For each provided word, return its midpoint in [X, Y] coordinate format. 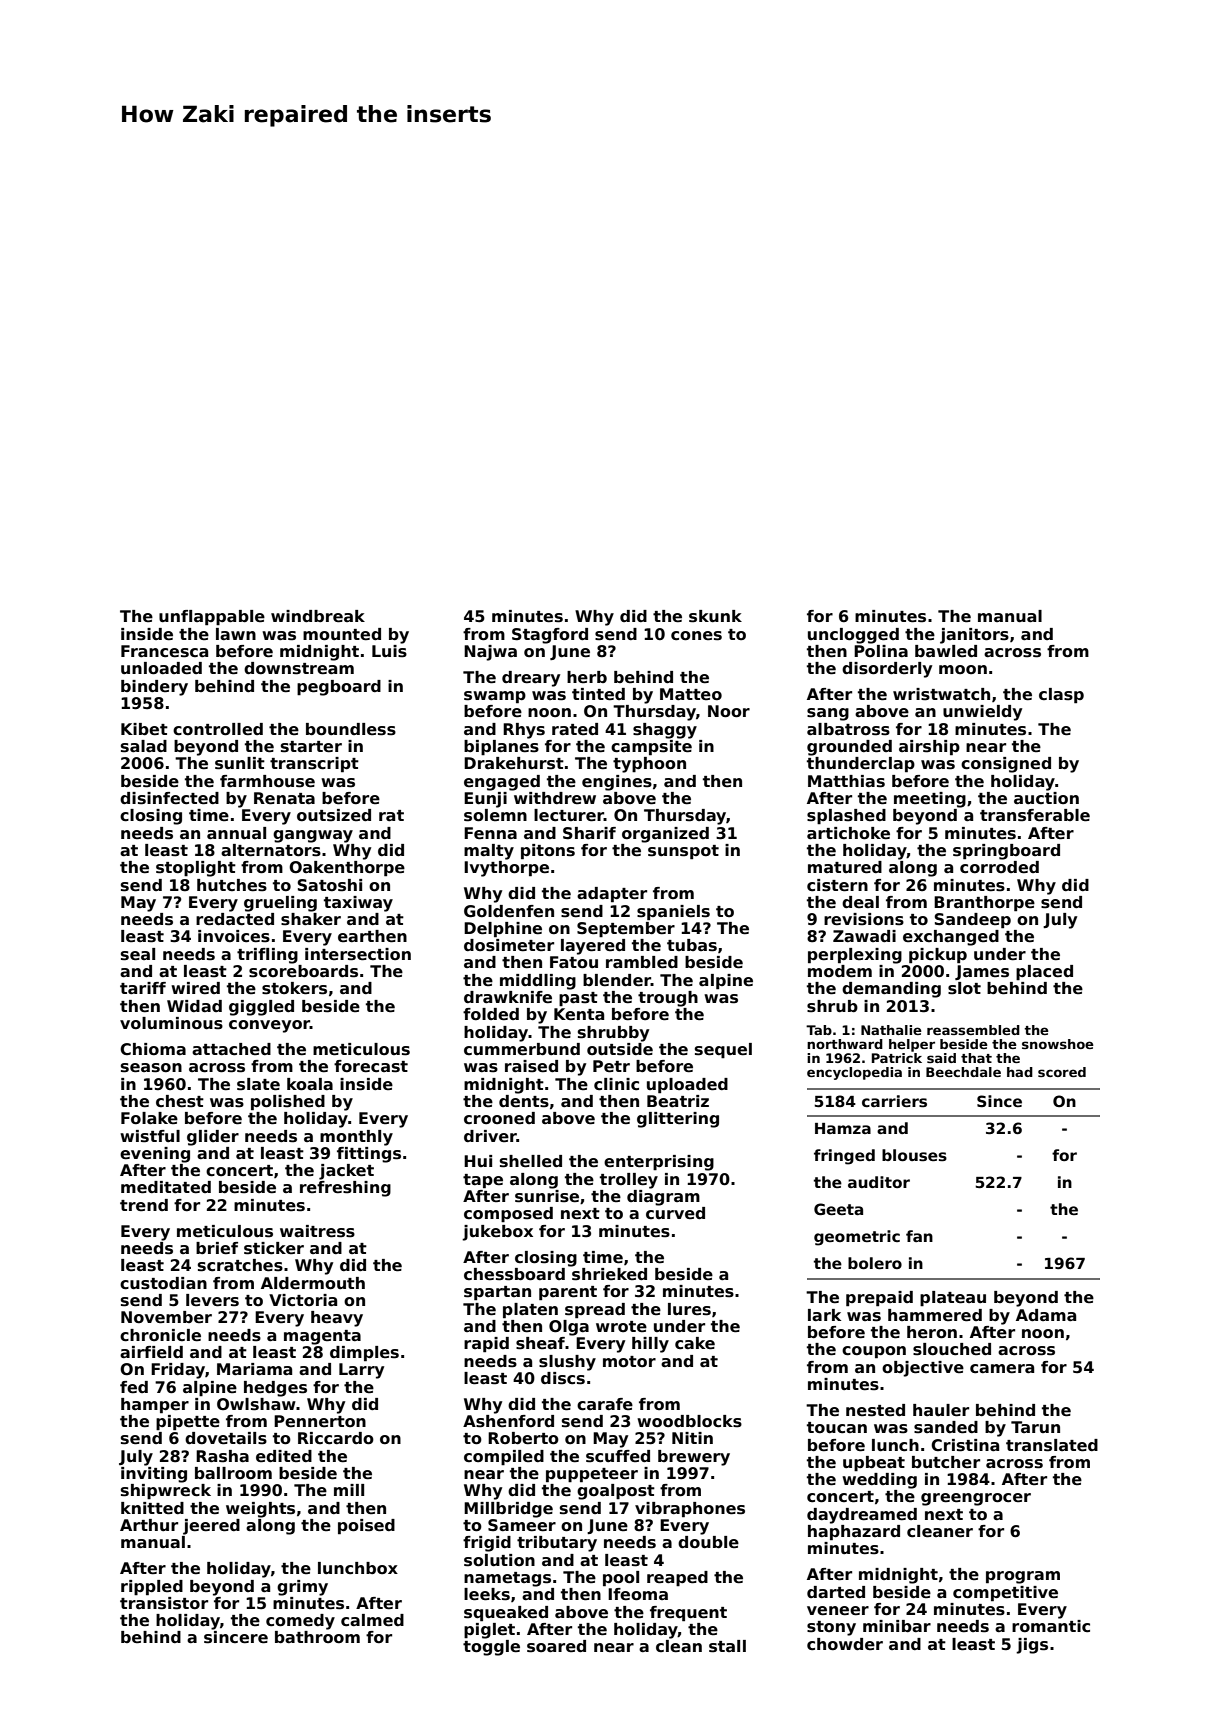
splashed [846, 816]
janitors [974, 636]
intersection [358, 954]
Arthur [149, 1525]
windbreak [318, 616]
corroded [999, 867]
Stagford [550, 636]
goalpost [616, 1492]
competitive [1005, 1594]
